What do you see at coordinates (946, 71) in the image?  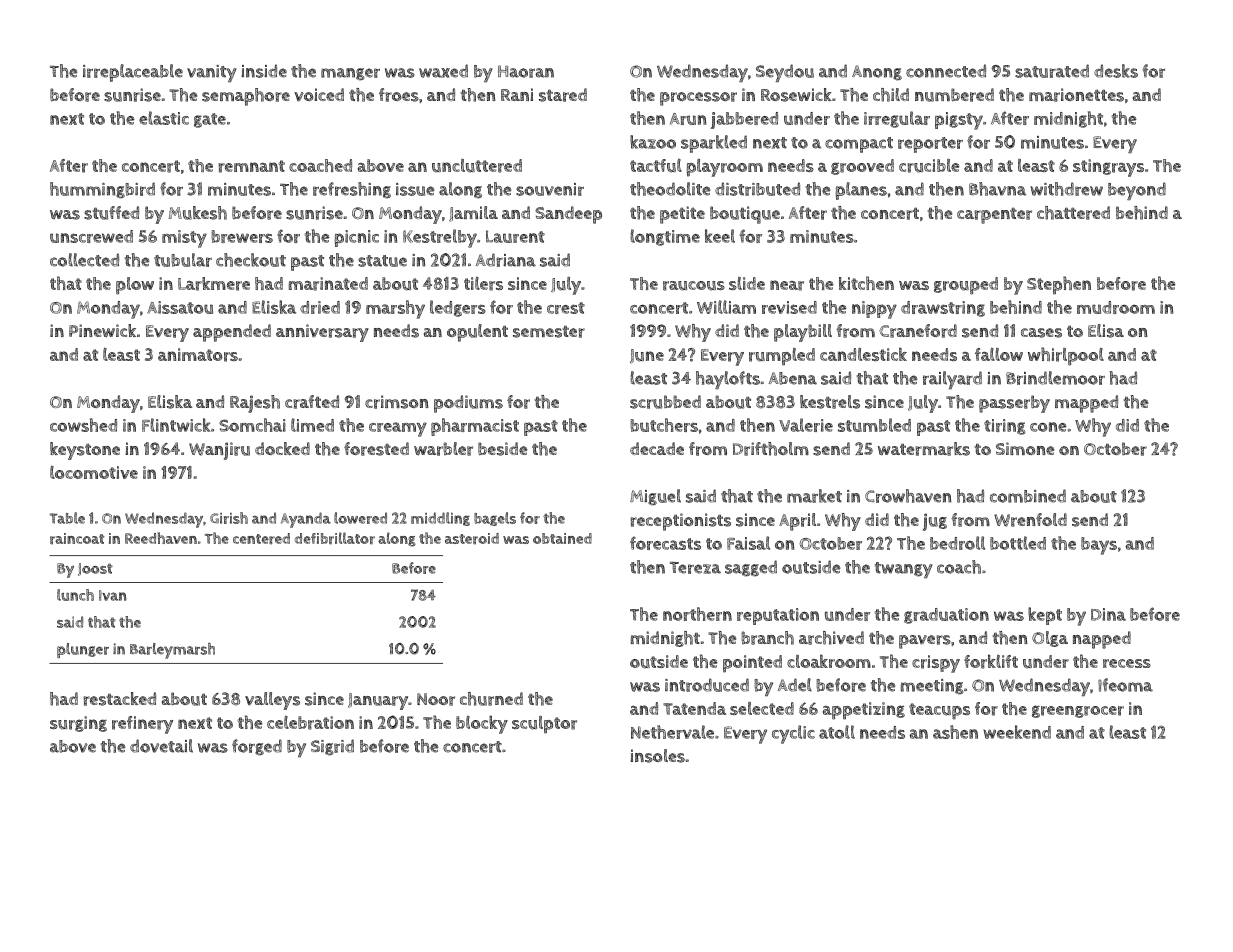 I see `connected` at bounding box center [946, 71].
